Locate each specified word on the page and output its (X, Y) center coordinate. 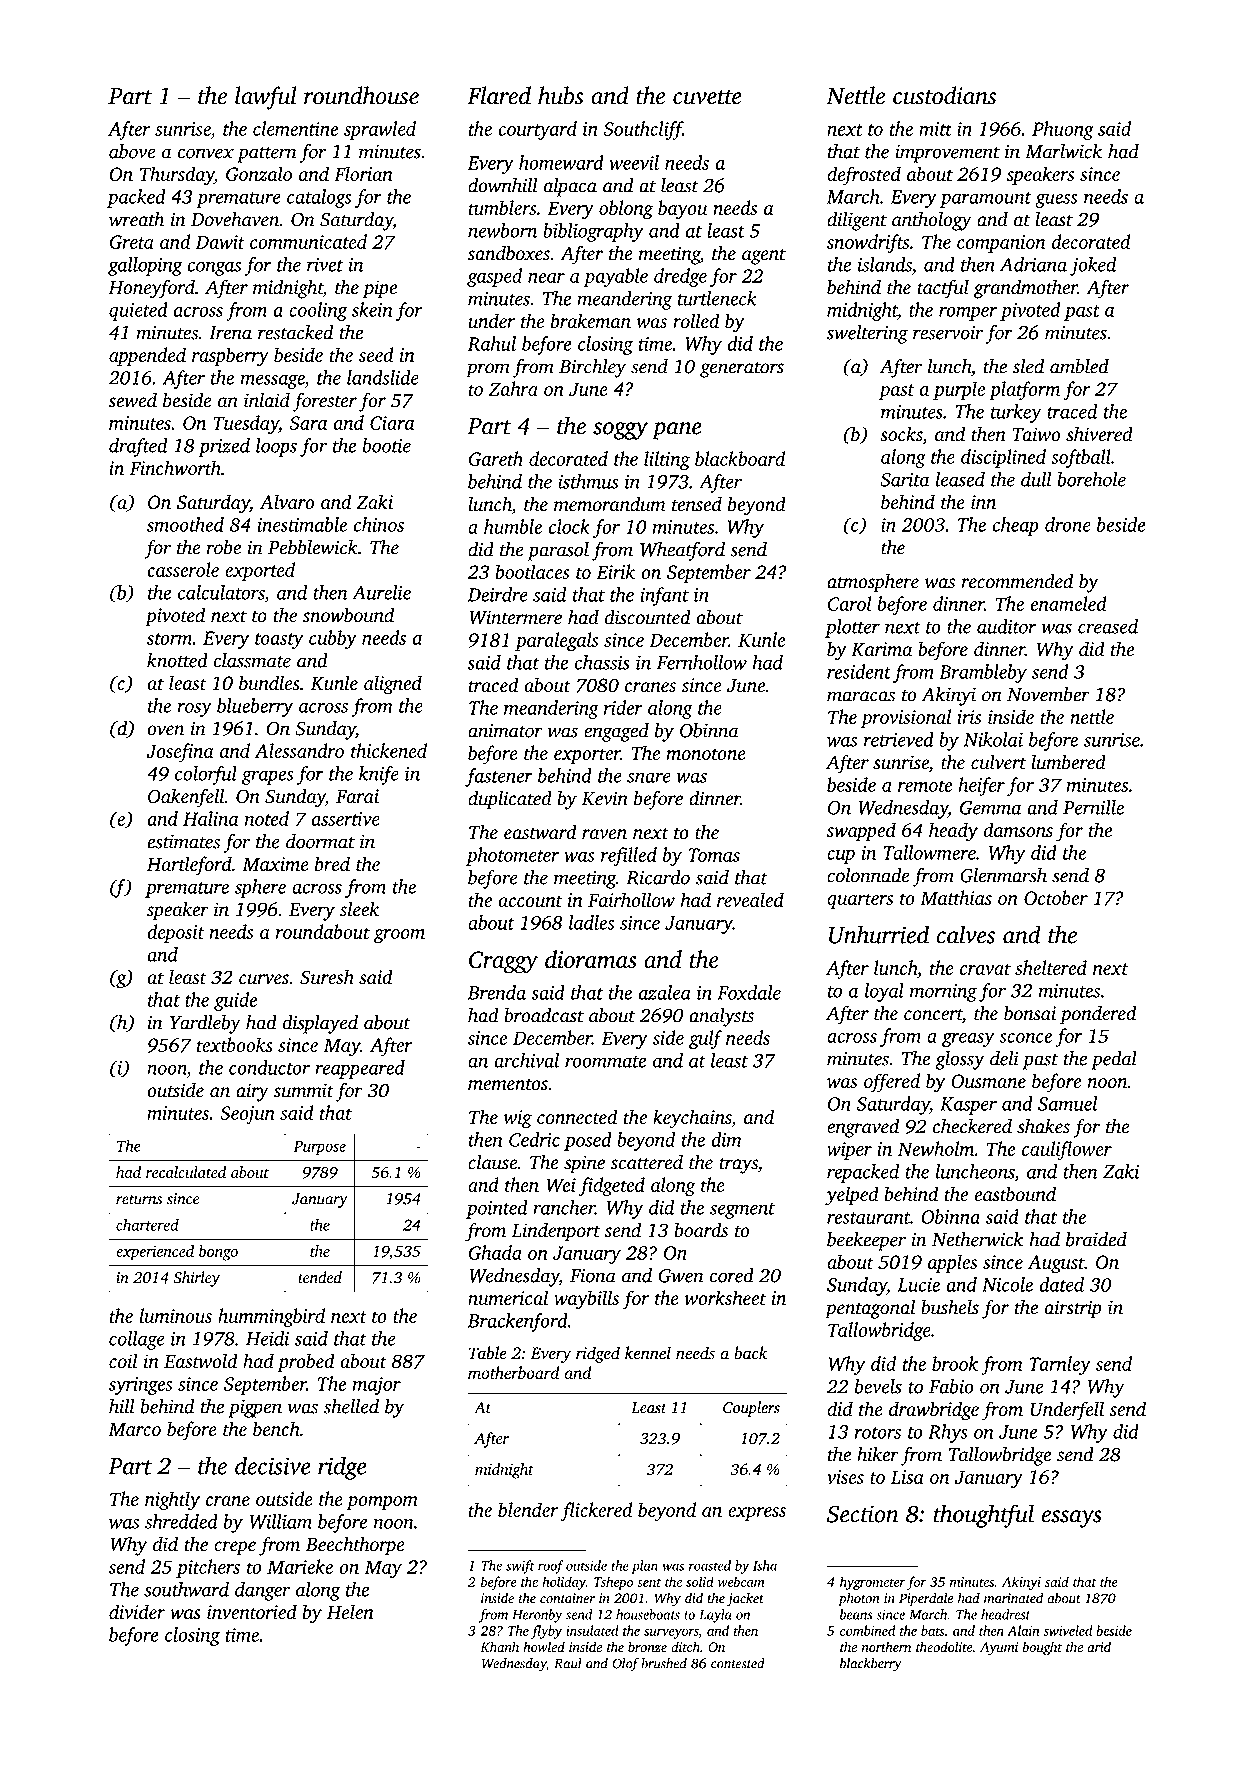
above (132, 151)
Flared (499, 95)
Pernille (1093, 807)
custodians (944, 95)
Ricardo (658, 877)
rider (623, 707)
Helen (350, 1611)
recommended (1017, 581)
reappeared (360, 1069)
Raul (568, 1663)
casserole (183, 569)
